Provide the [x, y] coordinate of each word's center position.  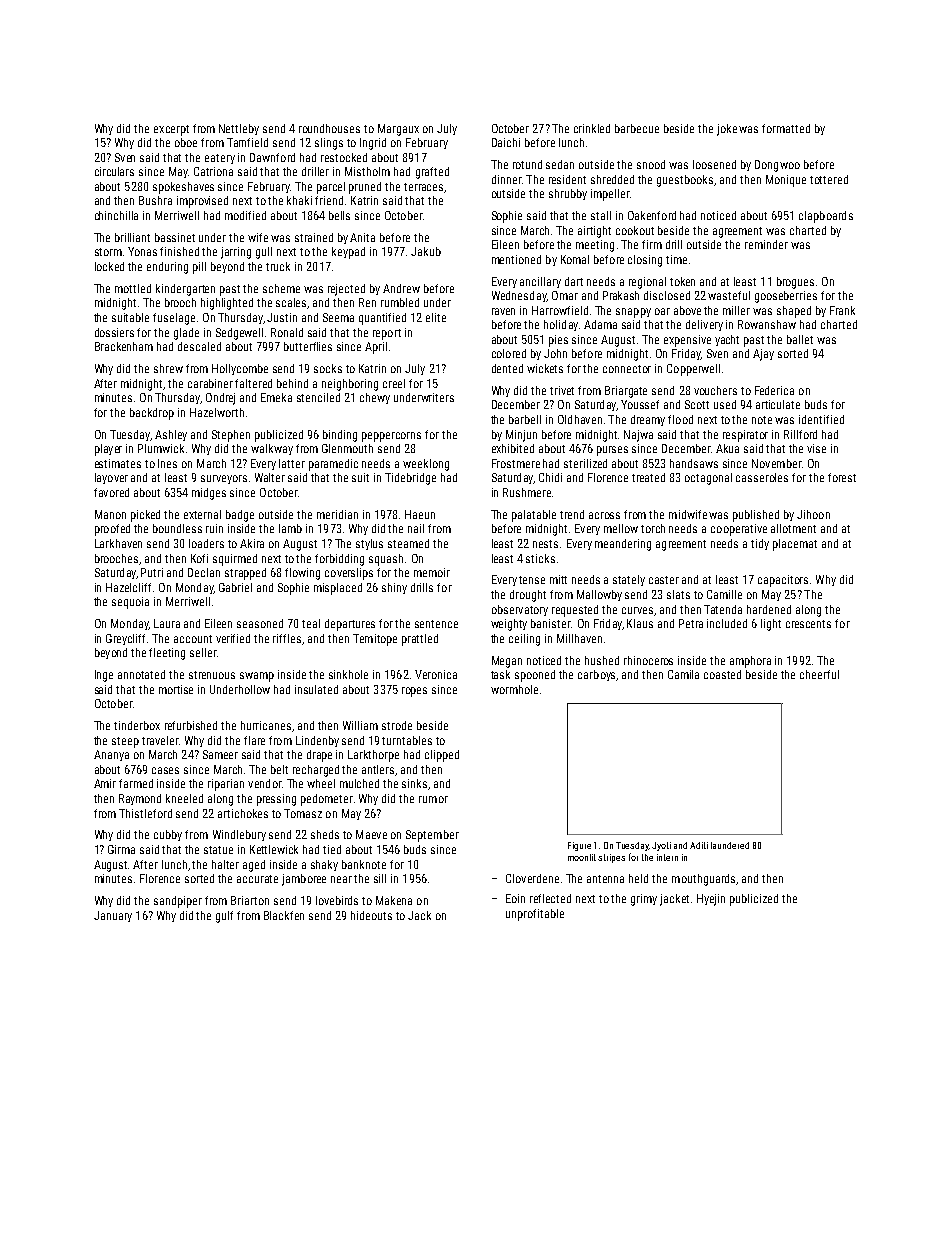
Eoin [515, 898]
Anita [362, 237]
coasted [722, 674]
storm [108, 252]
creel [394, 383]
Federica [774, 390]
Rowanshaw [767, 324]
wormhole [514, 689]
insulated [316, 689]
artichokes [243, 813]
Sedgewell [239, 334]
